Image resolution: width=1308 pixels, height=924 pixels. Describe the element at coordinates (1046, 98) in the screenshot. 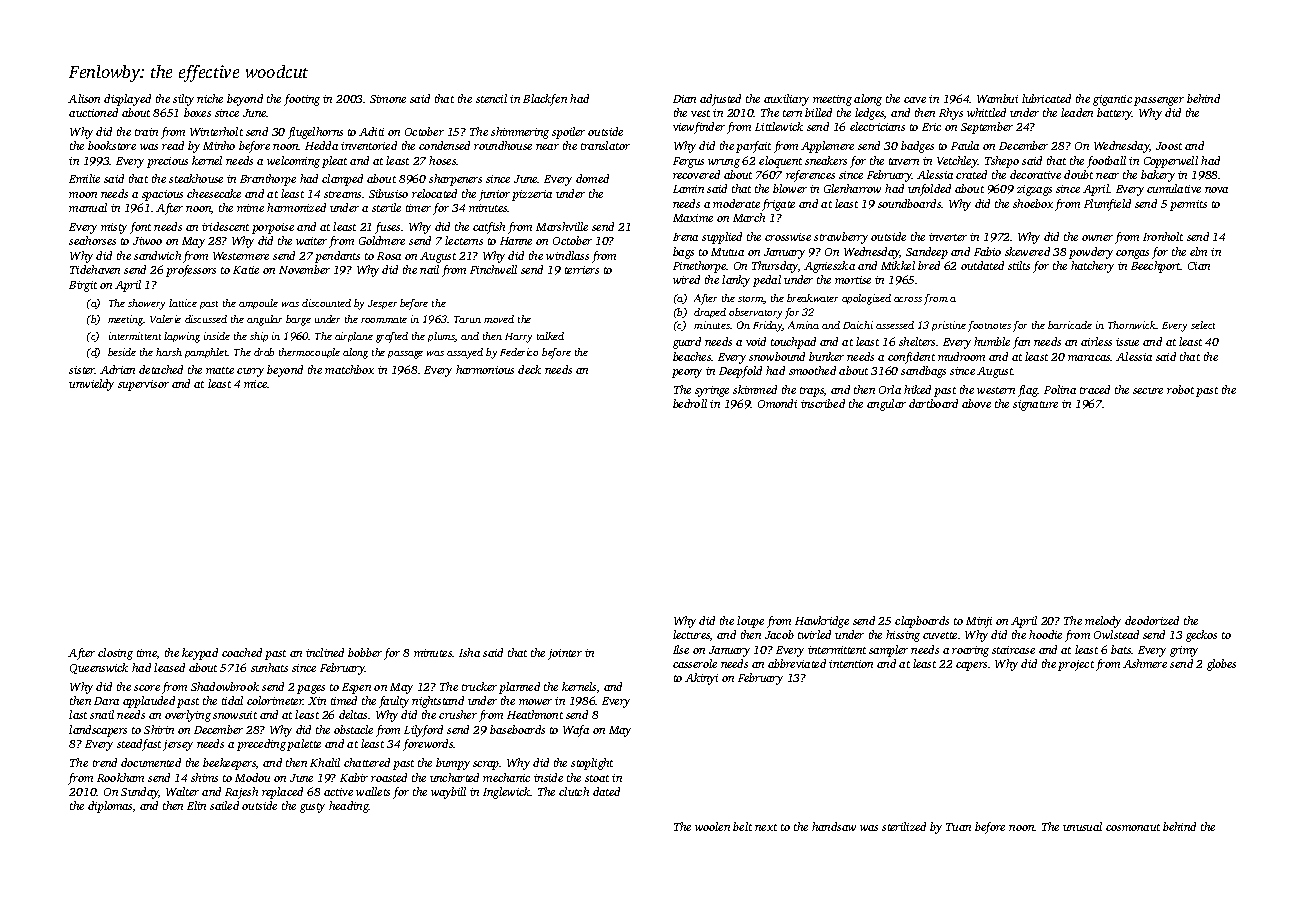

I see `lubricated` at that location.
